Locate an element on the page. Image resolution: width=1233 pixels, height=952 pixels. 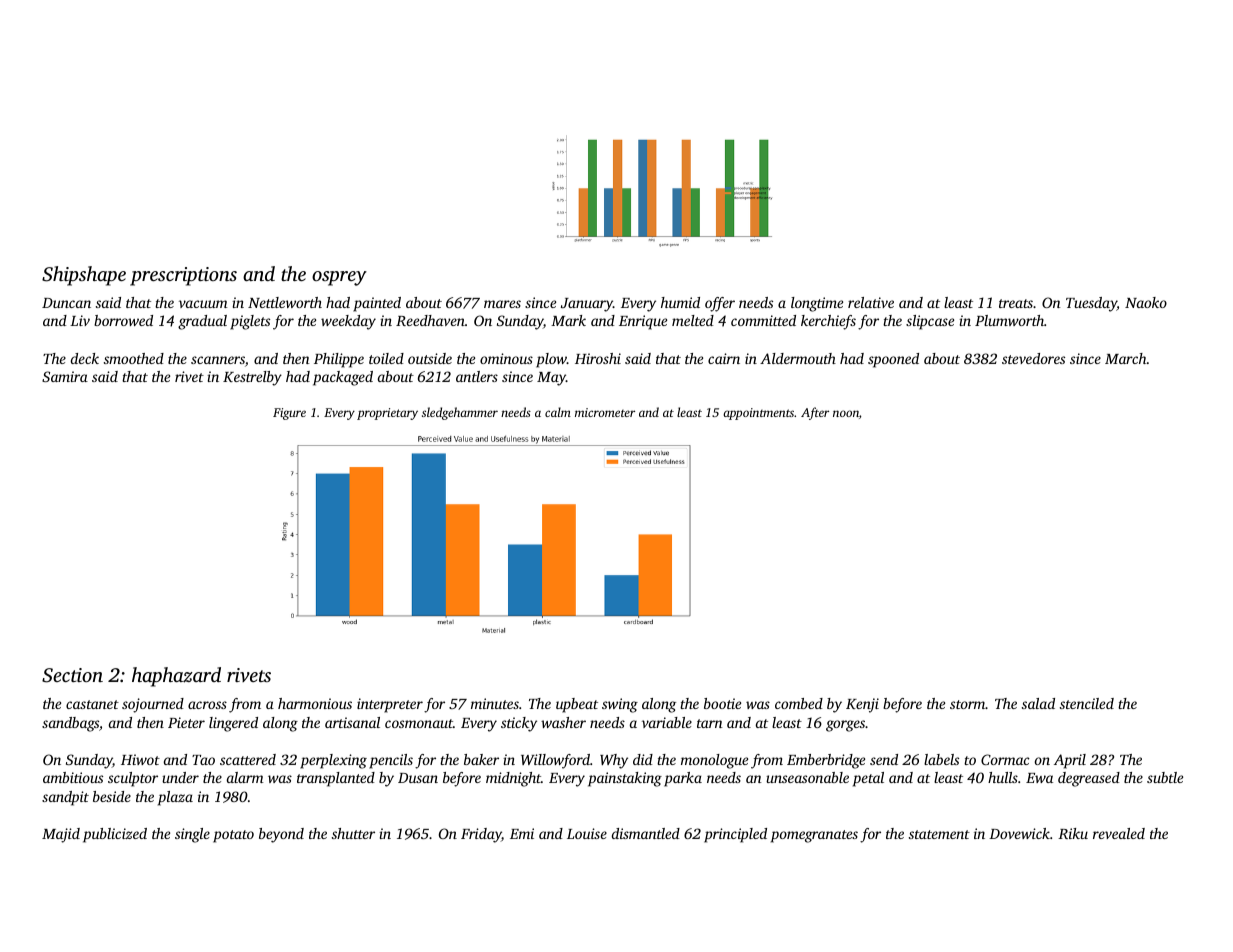
haphazard is located at coordinates (176, 677).
